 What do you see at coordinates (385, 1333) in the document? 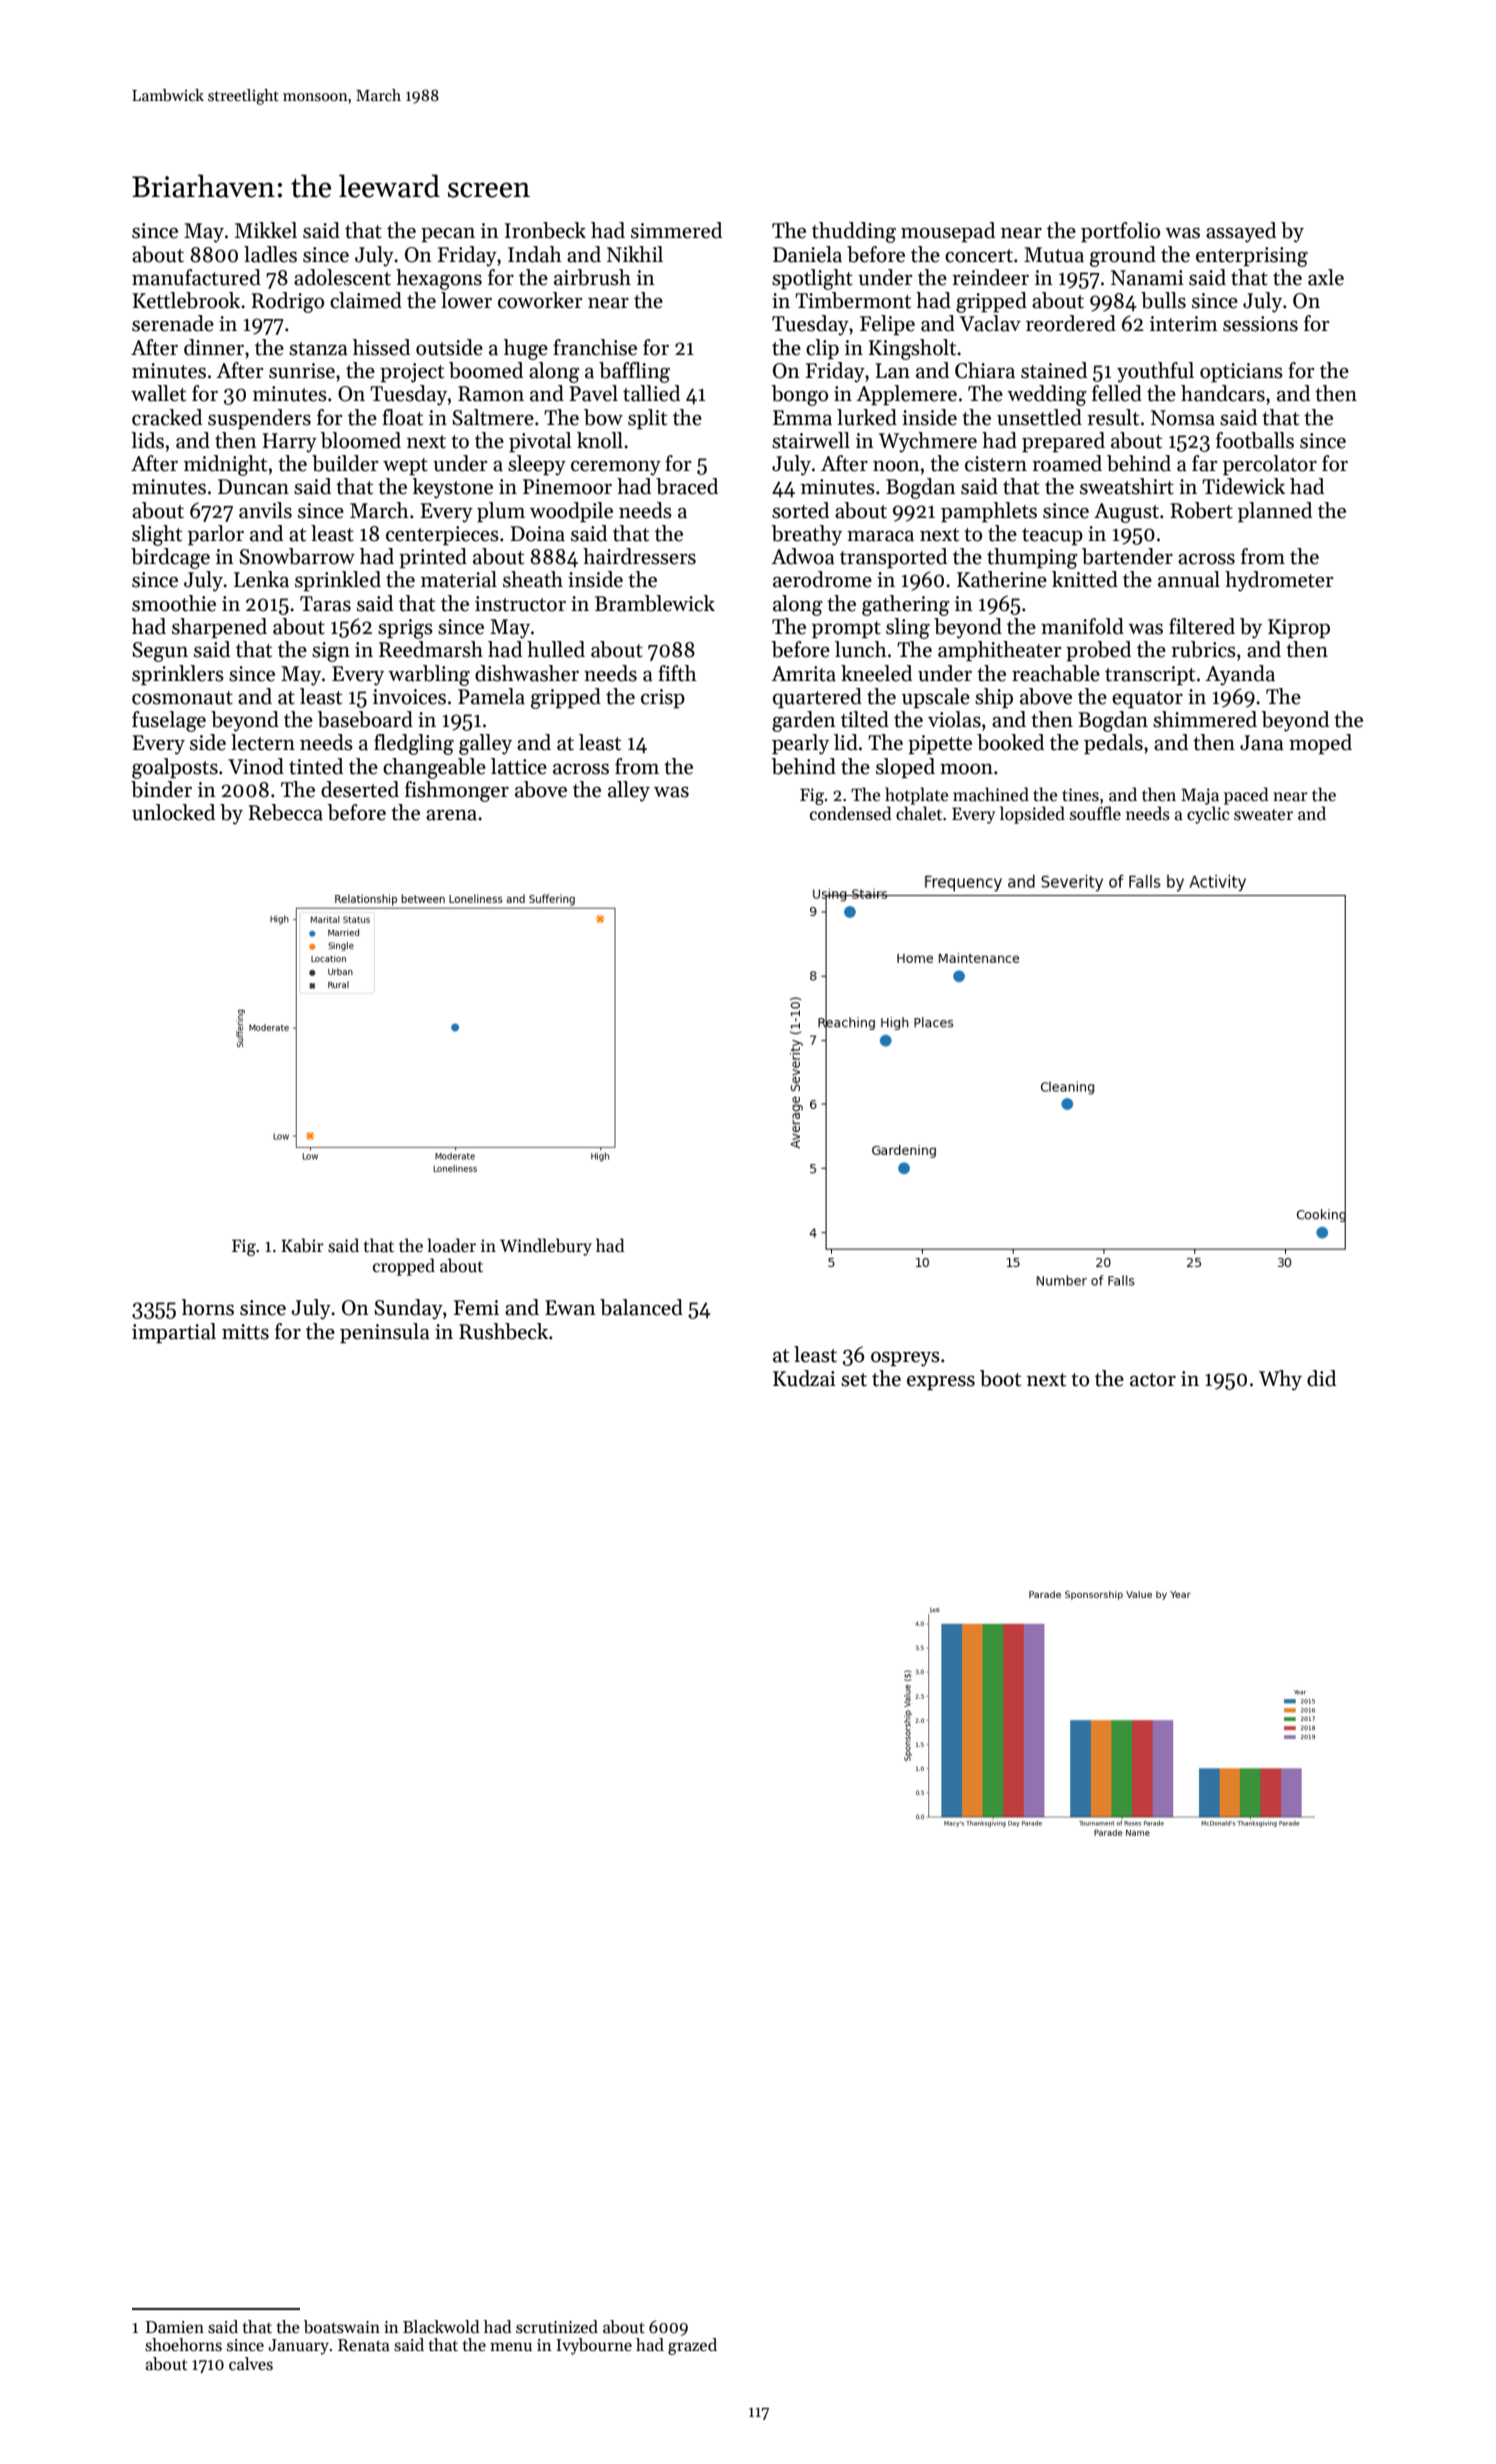
I see `peninsula` at bounding box center [385, 1333].
